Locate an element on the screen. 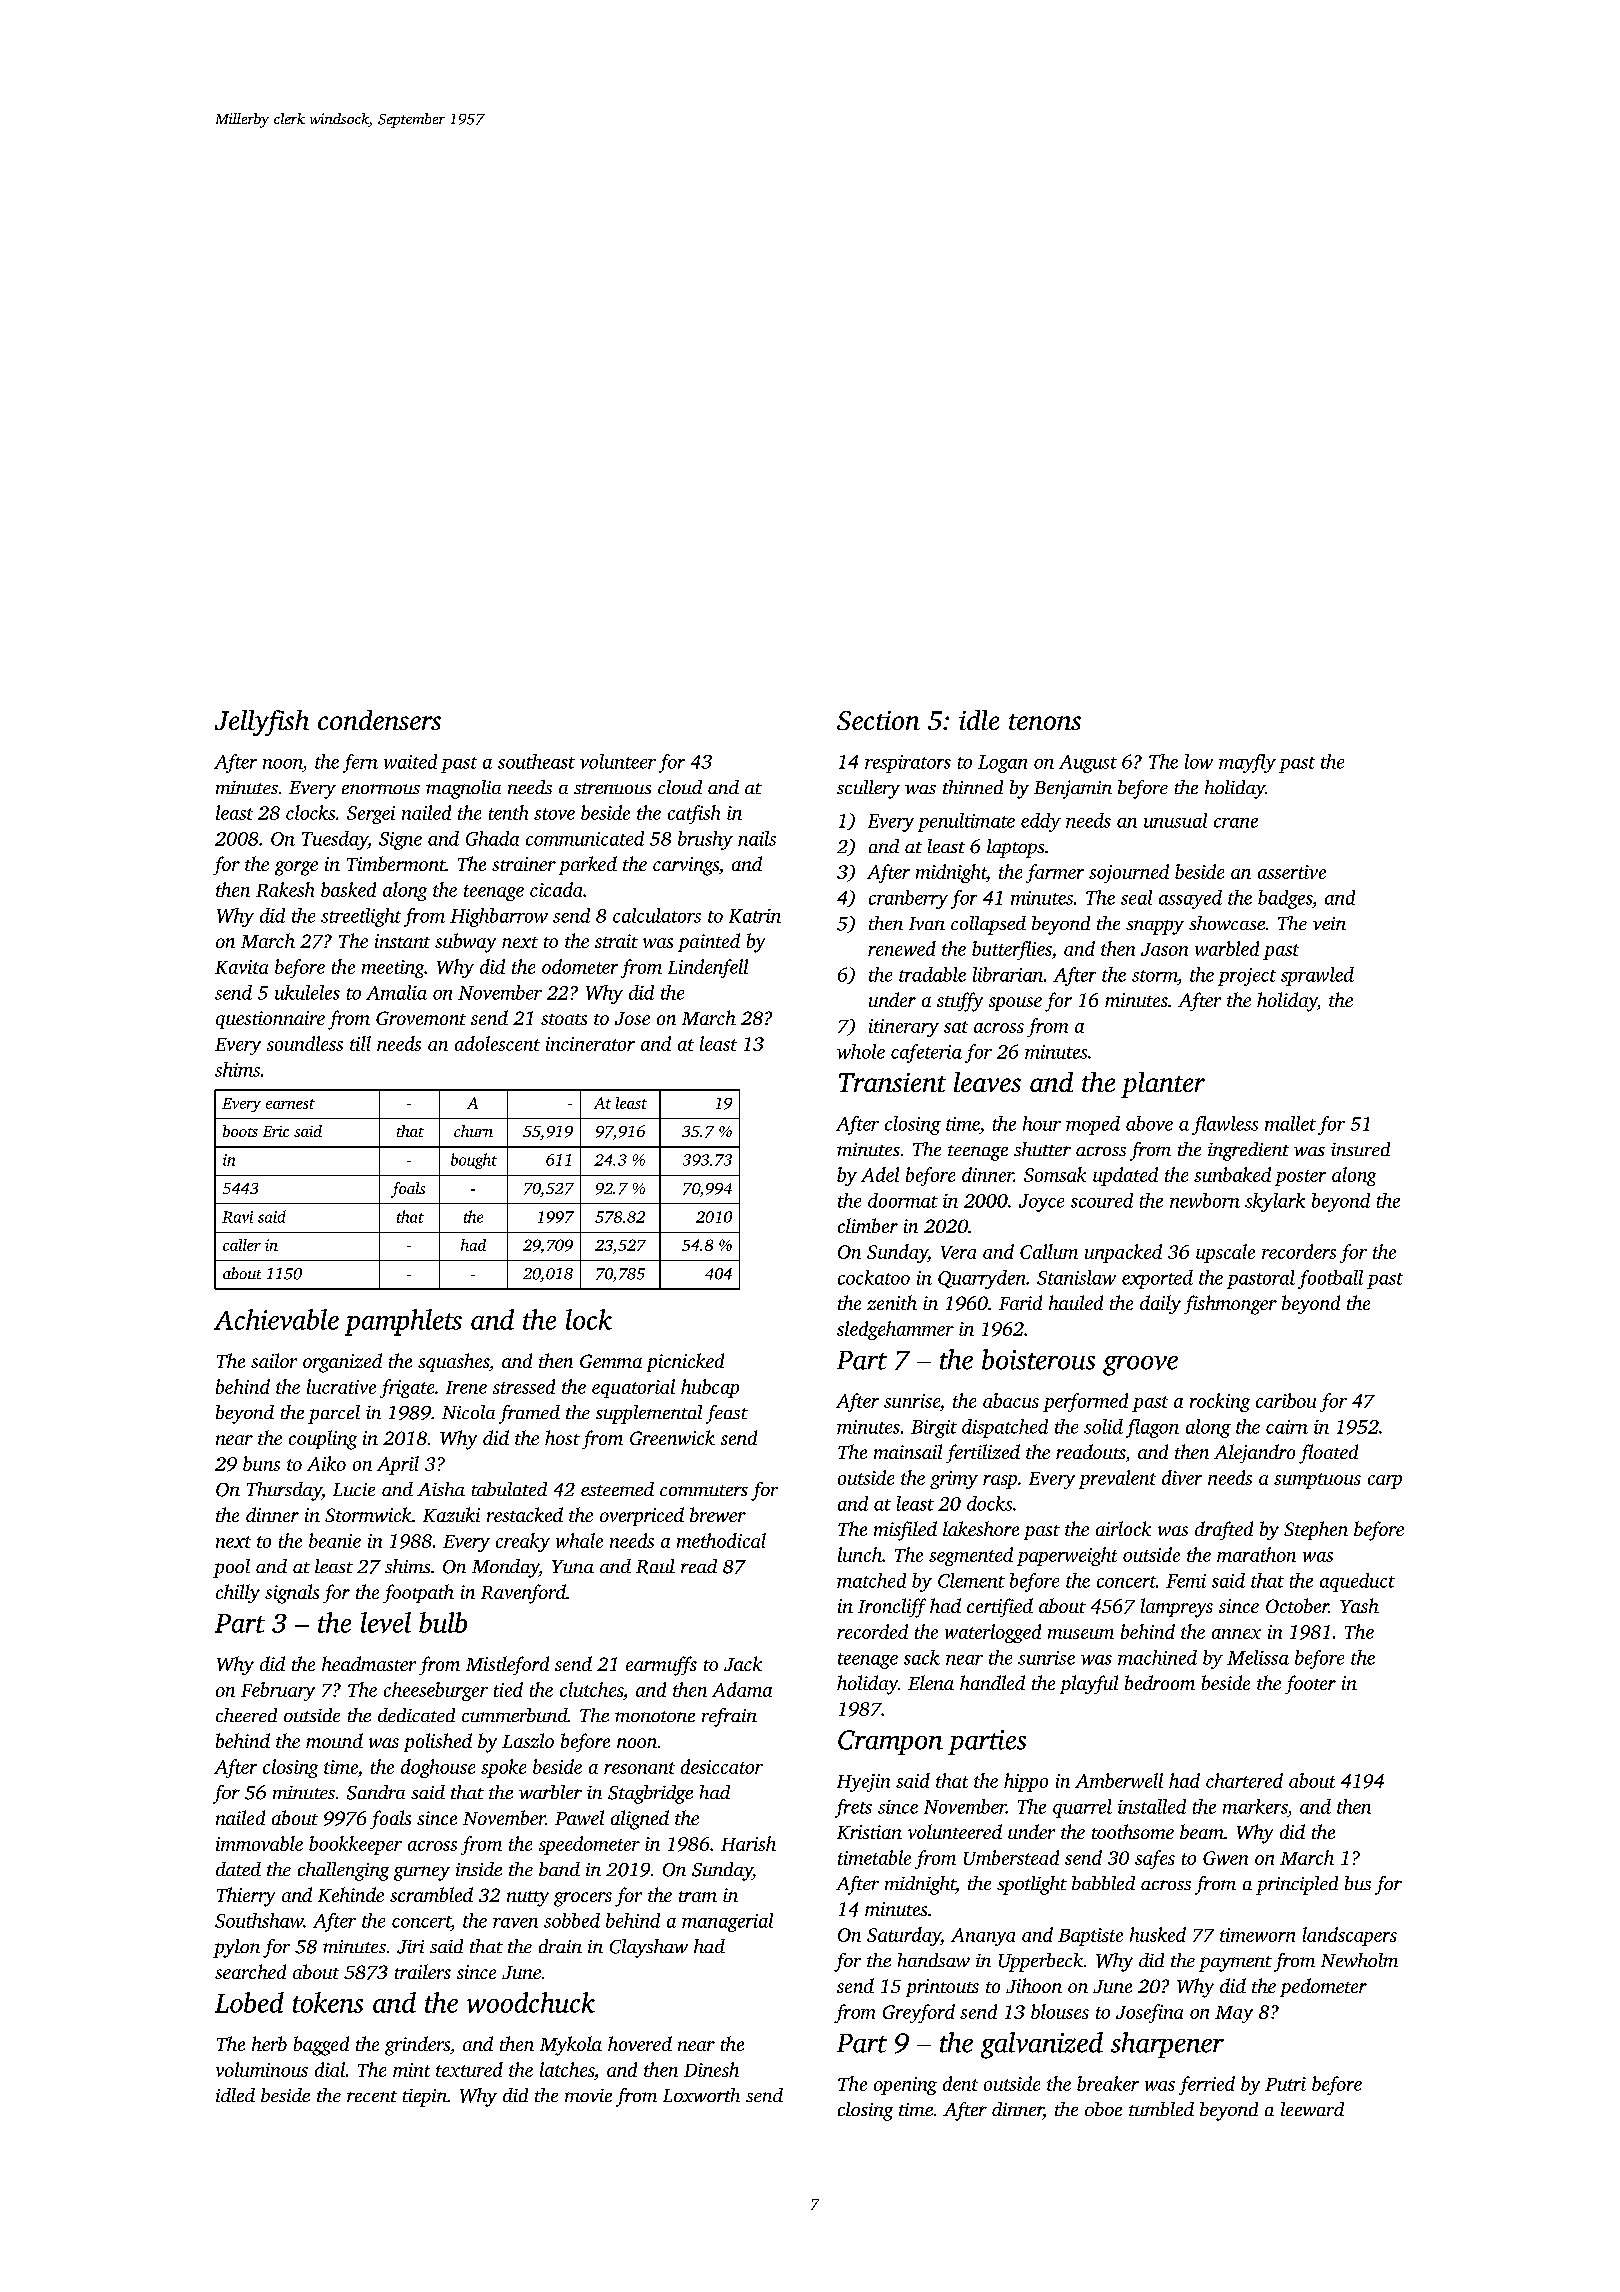 The width and height of the screenshot is (1620, 2292). Section is located at coordinates (878, 720).
